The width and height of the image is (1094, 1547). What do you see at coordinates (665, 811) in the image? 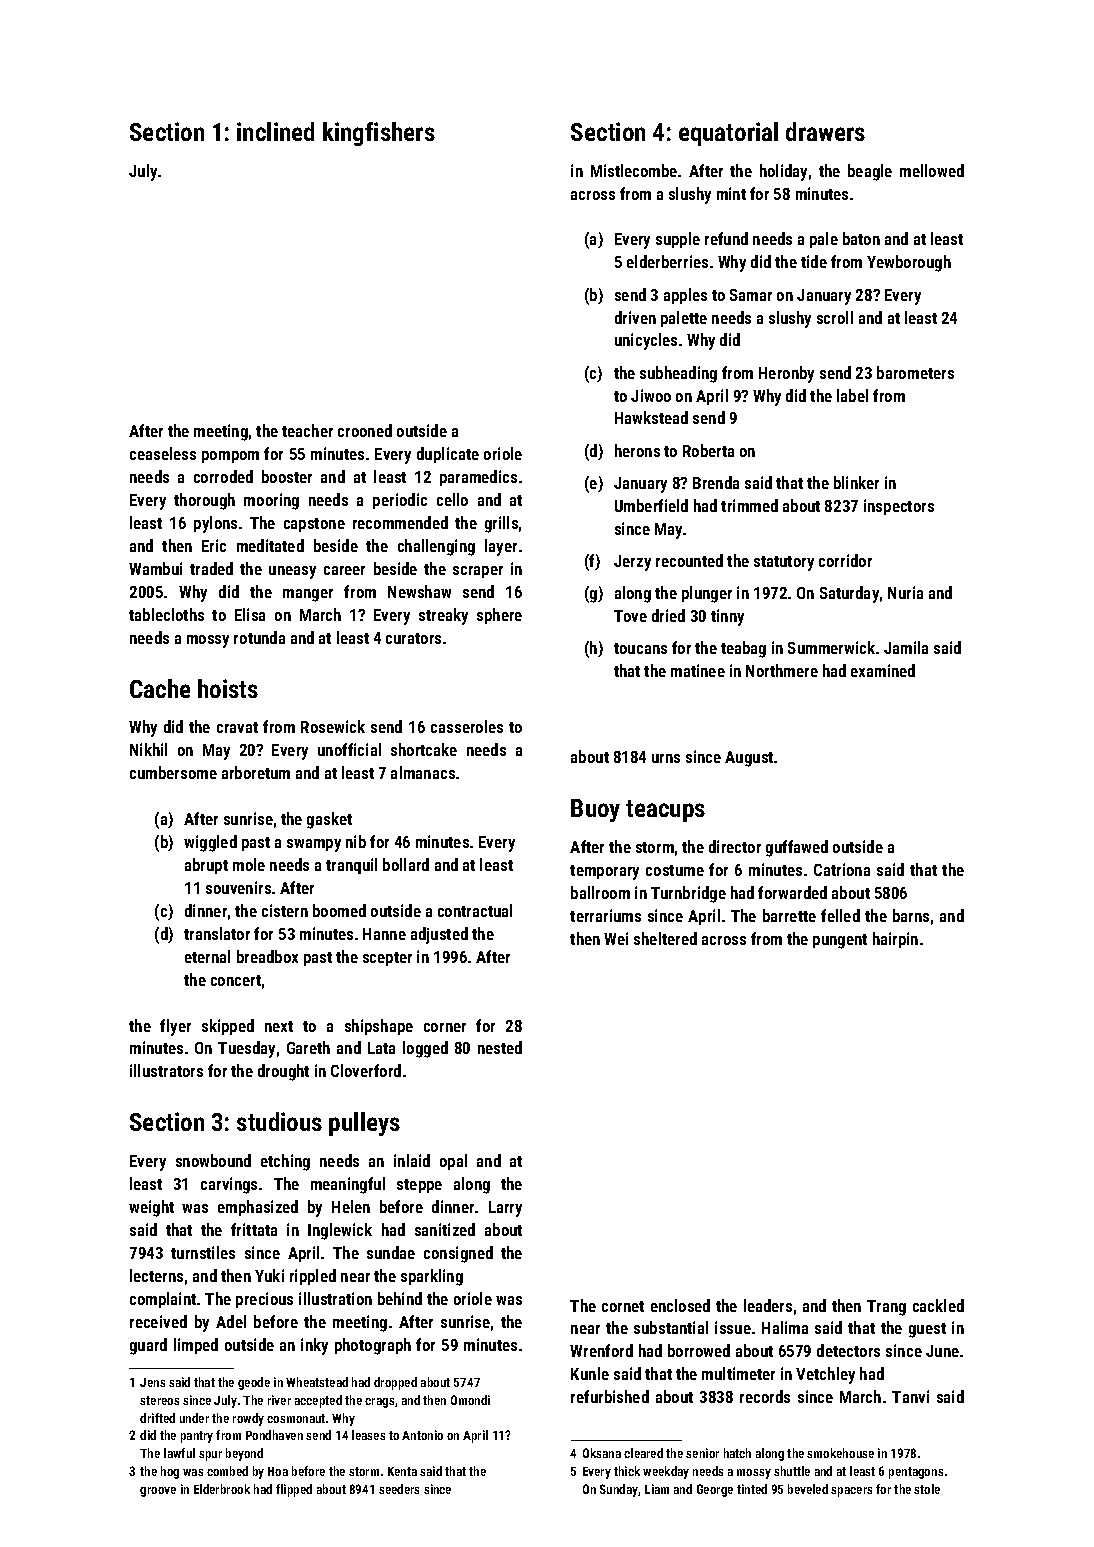
I see `teacups` at bounding box center [665, 811].
